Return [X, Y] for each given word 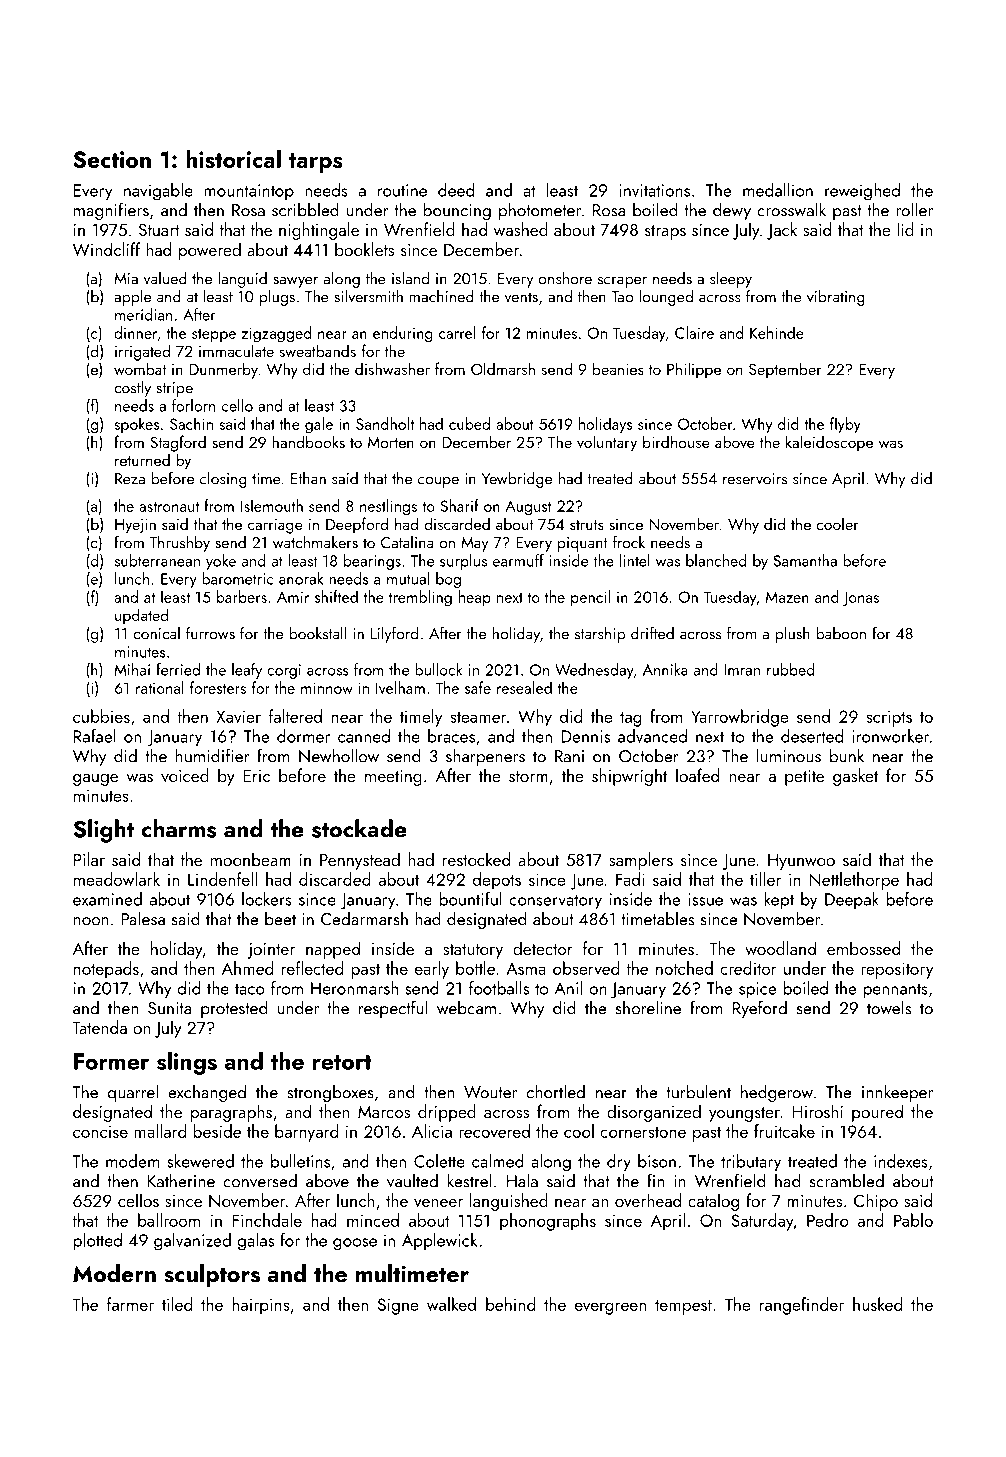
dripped [447, 1113]
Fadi [630, 879]
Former [111, 1061]
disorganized [654, 1113]
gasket [855, 777]
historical [233, 159]
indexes [901, 1161]
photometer [540, 211]
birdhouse [676, 441]
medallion [778, 190]
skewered [200, 1161]
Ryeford [760, 1009]
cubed [469, 423]
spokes [137, 425]
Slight [103, 831]
